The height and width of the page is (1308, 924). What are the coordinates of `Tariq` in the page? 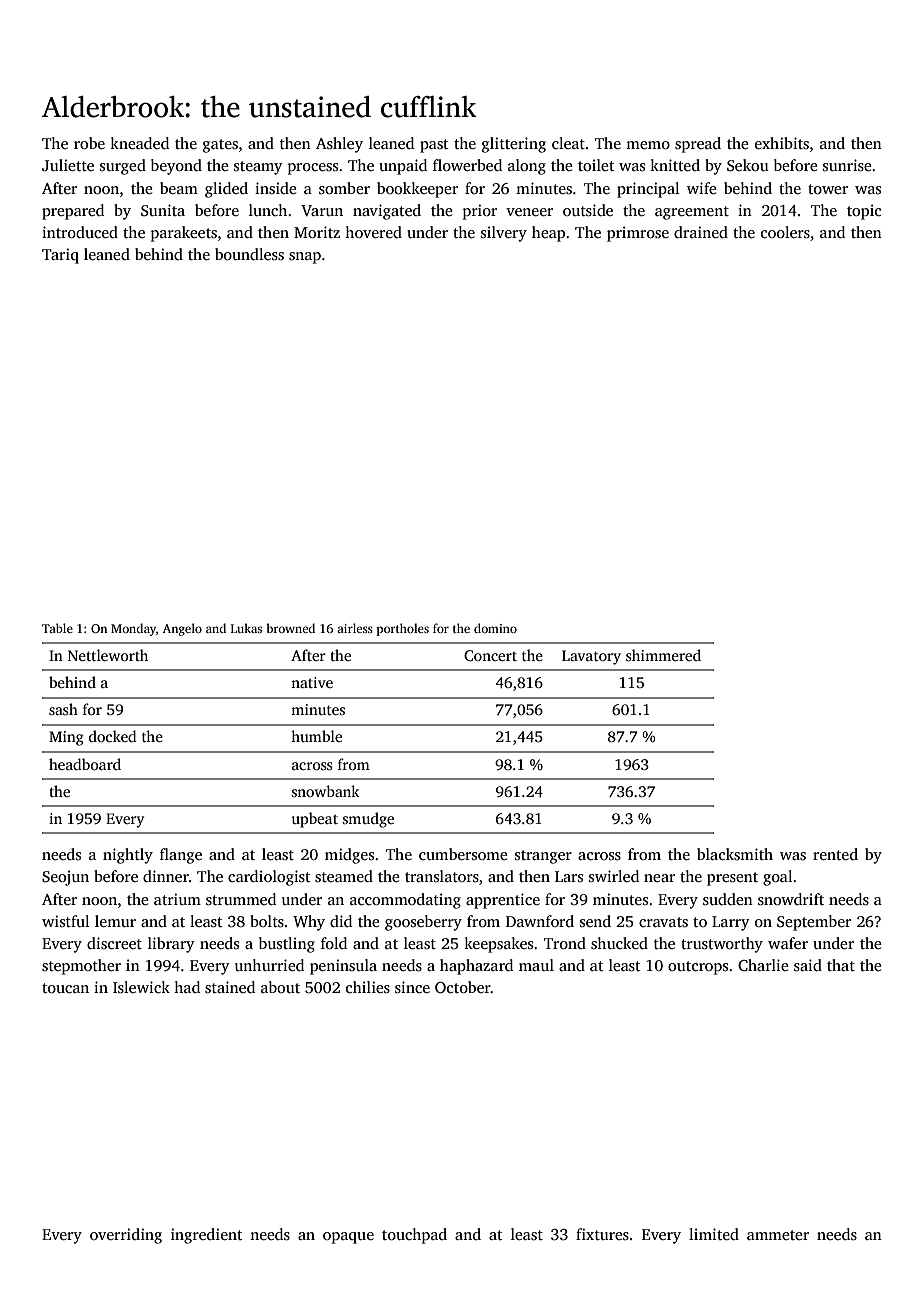 It's located at (60, 256).
